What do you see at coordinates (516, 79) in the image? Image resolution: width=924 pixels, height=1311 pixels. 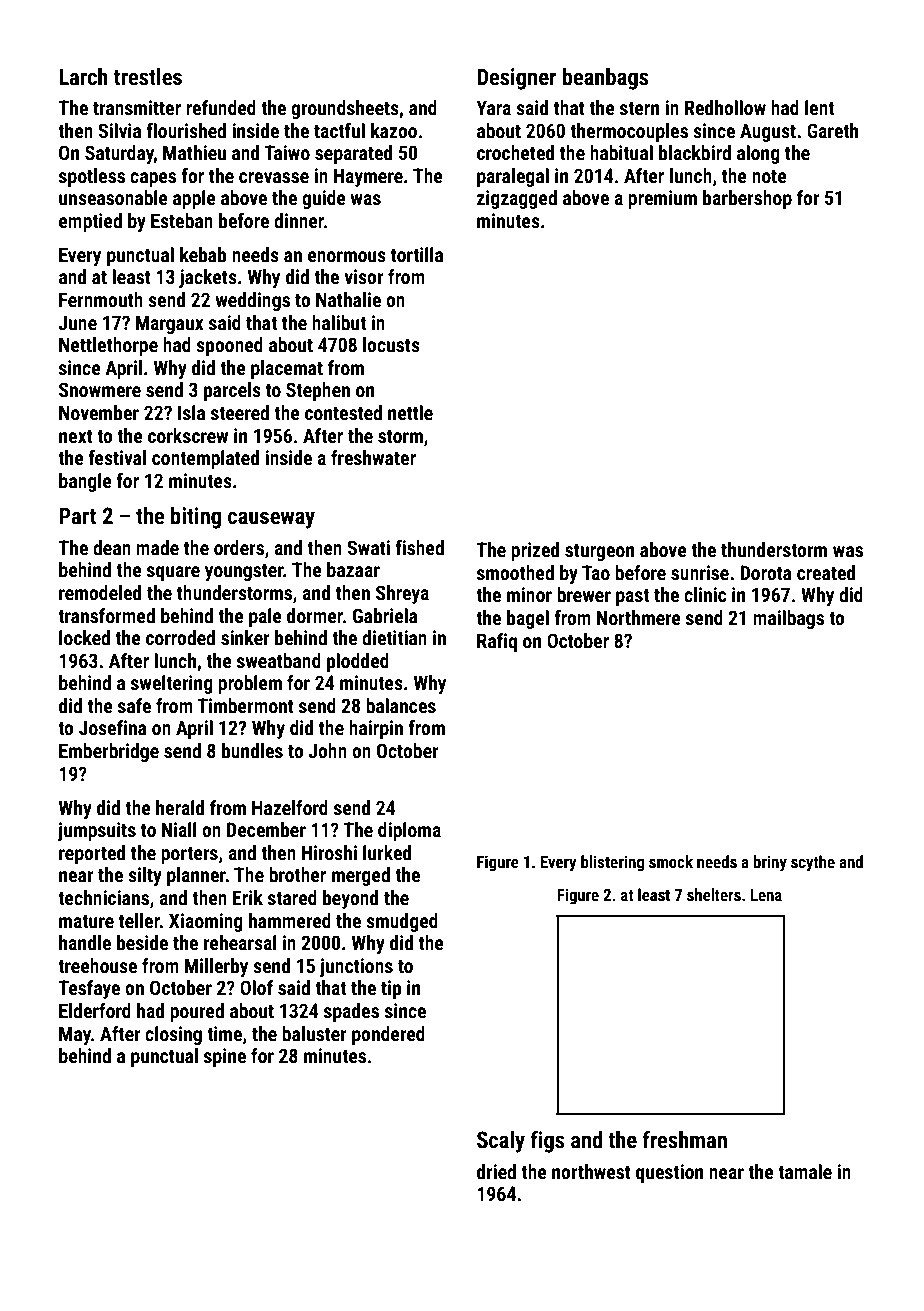 I see `Designer` at bounding box center [516, 79].
